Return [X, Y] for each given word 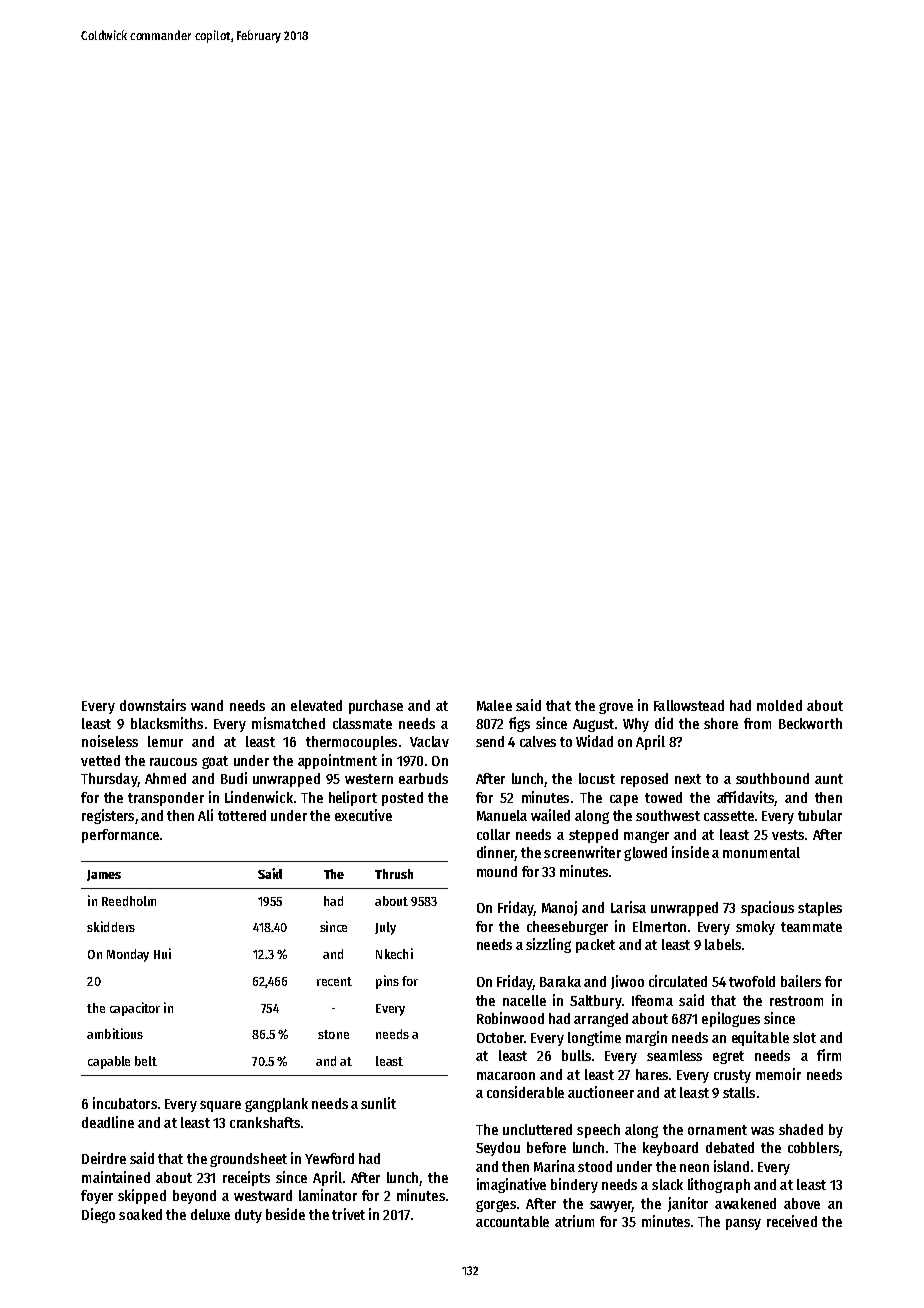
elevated [316, 705]
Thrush [394, 874]
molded [779, 705]
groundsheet [248, 1160]
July [385, 928]
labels [723, 944]
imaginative [511, 1185]
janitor [688, 1204]
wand [207, 705]
